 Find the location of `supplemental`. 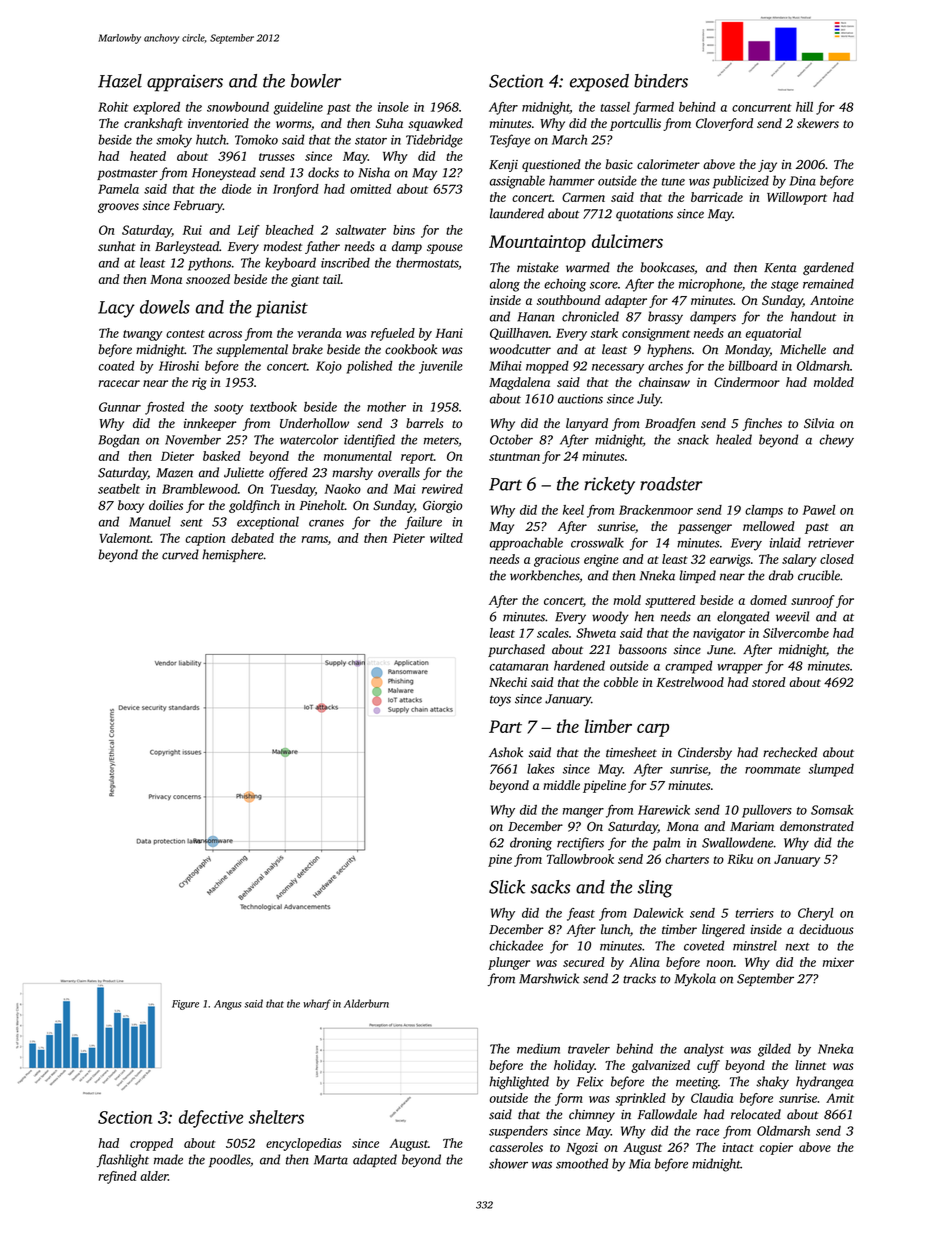

supplemental is located at coordinates (252, 350).
